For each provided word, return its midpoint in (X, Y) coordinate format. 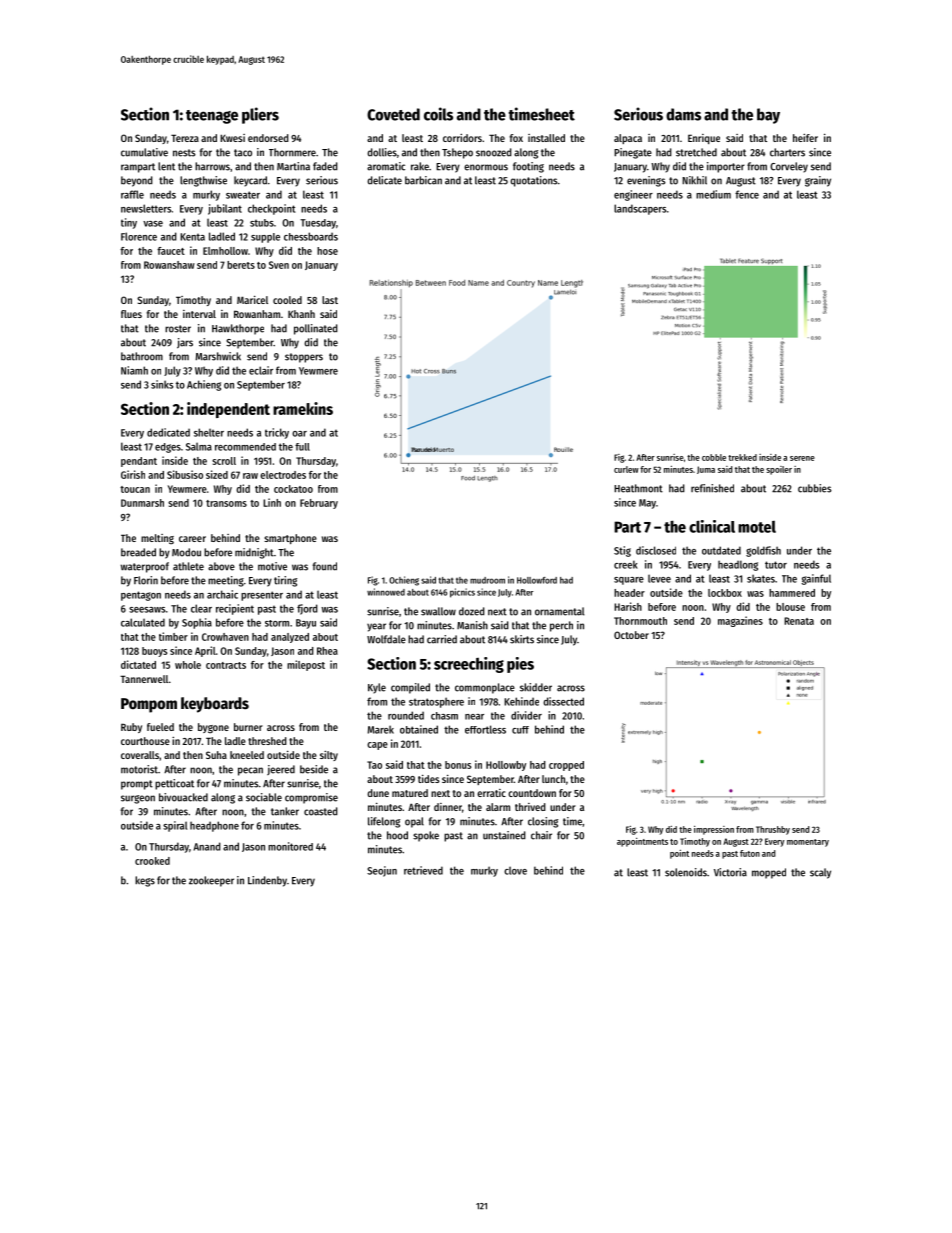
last (330, 300)
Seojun (382, 871)
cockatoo (293, 489)
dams (683, 114)
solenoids (686, 872)
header (629, 593)
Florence (139, 236)
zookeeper (211, 881)
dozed (472, 611)
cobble (714, 457)
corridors (462, 138)
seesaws (147, 610)
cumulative (144, 152)
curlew (626, 469)
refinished (712, 488)
